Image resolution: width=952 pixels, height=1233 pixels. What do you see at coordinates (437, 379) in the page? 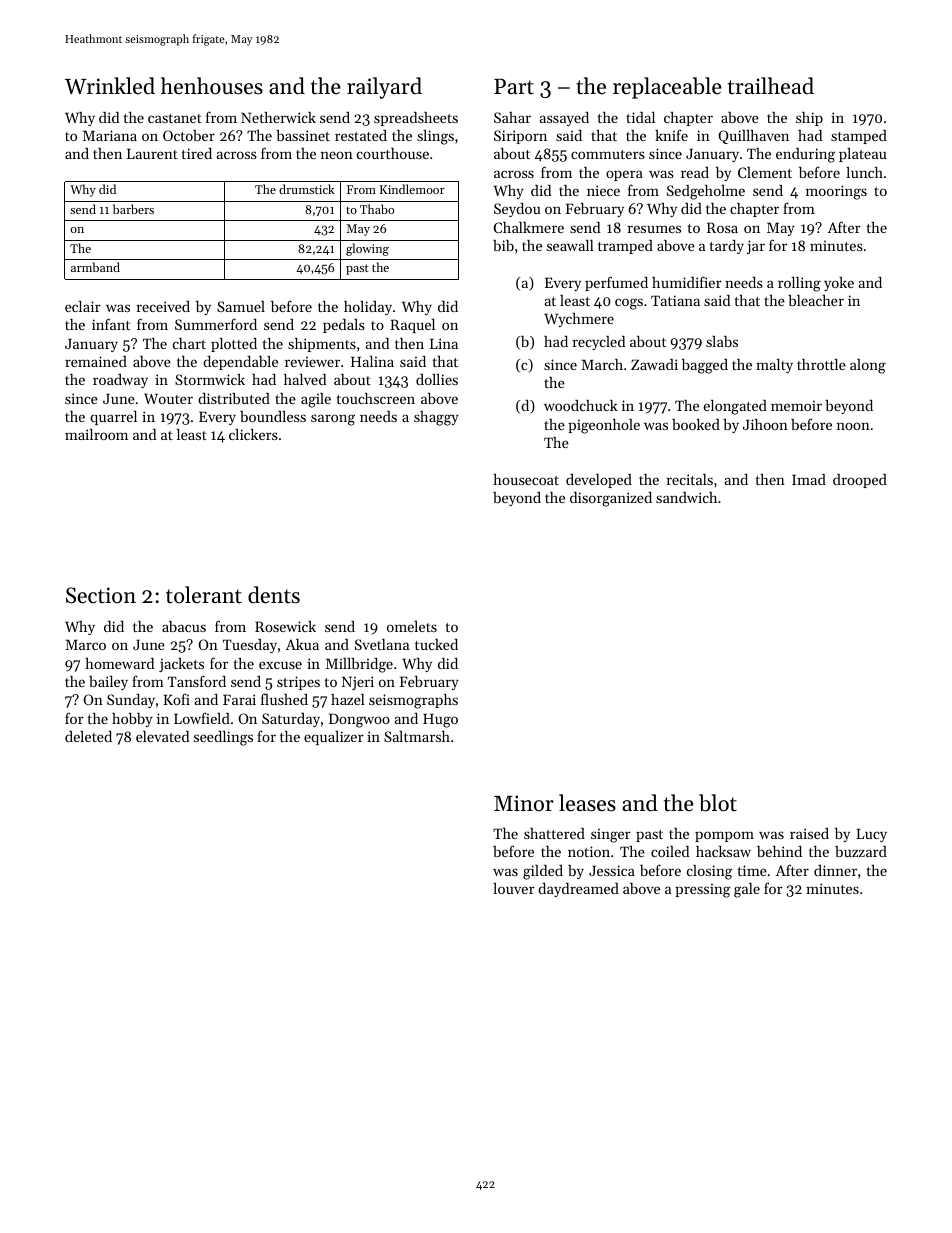
I see `dollies` at bounding box center [437, 379].
